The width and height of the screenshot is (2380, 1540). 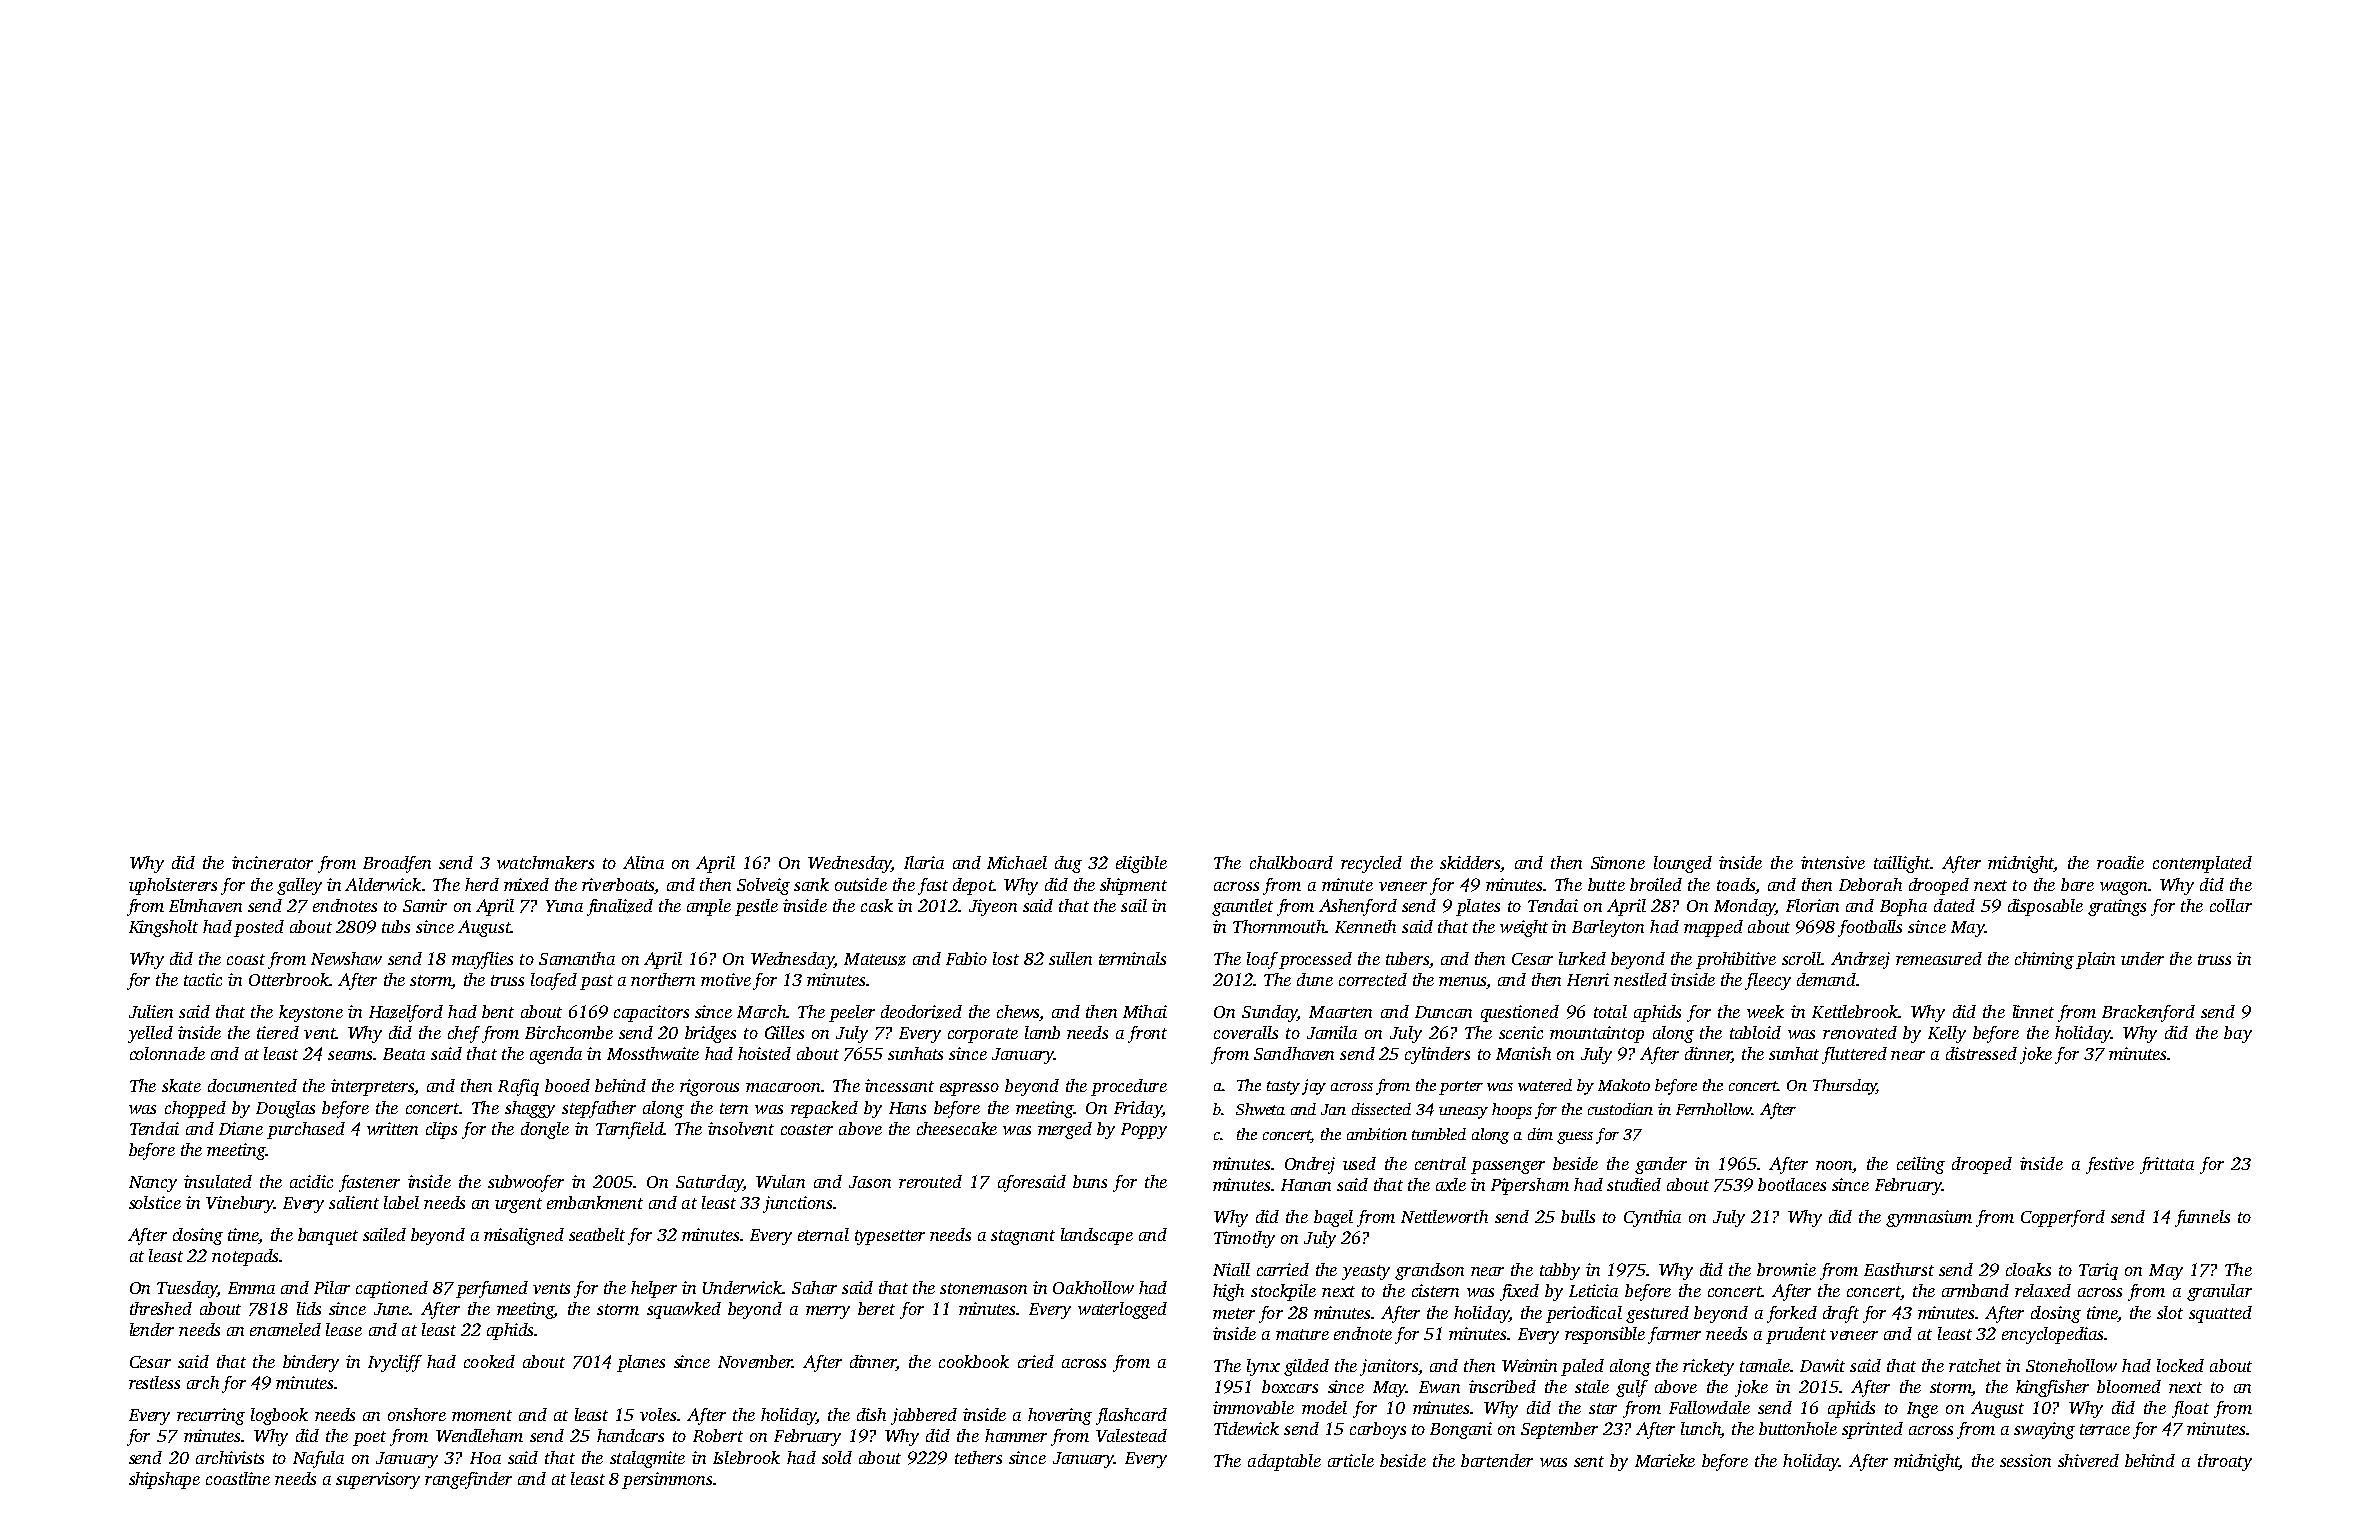 I want to click on past, so click(x=596, y=982).
